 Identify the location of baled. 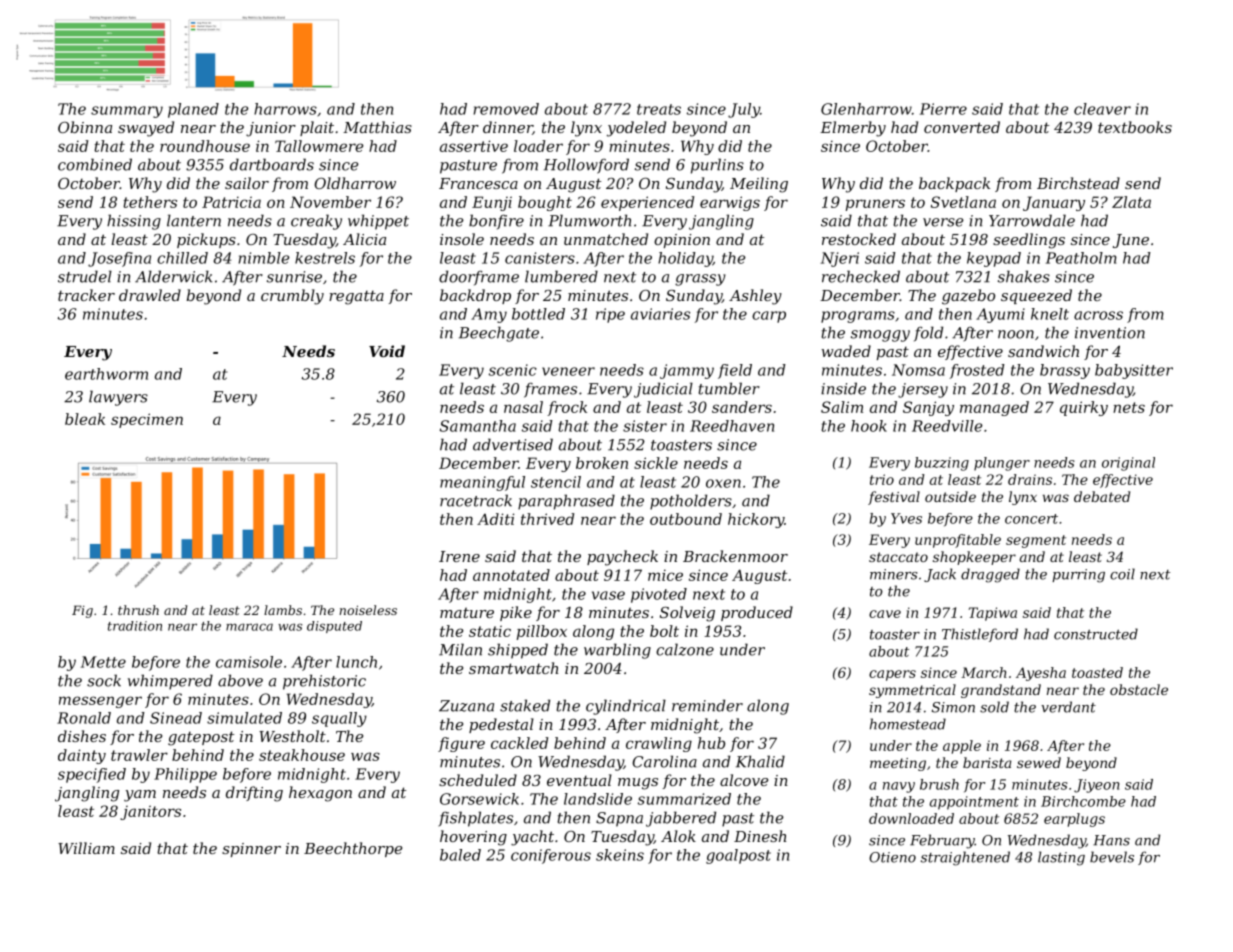
(460, 855).
